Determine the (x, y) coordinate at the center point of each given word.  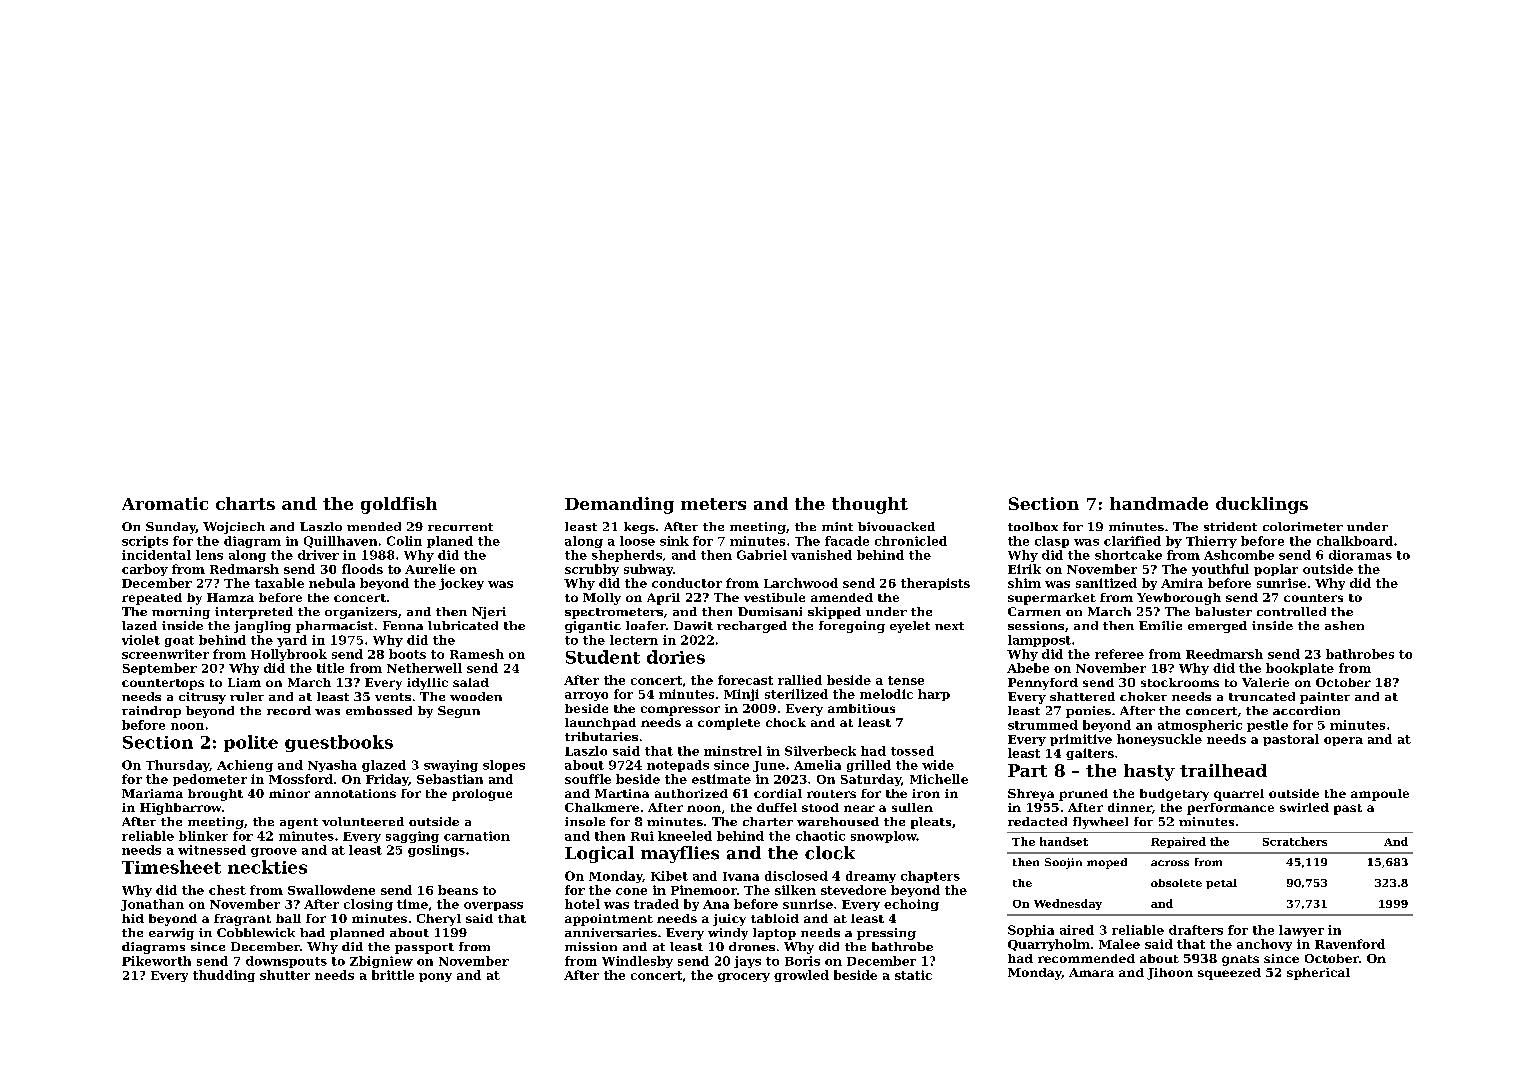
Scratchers (1295, 841)
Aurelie (430, 569)
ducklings (1262, 505)
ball (288, 918)
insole (585, 821)
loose (637, 541)
